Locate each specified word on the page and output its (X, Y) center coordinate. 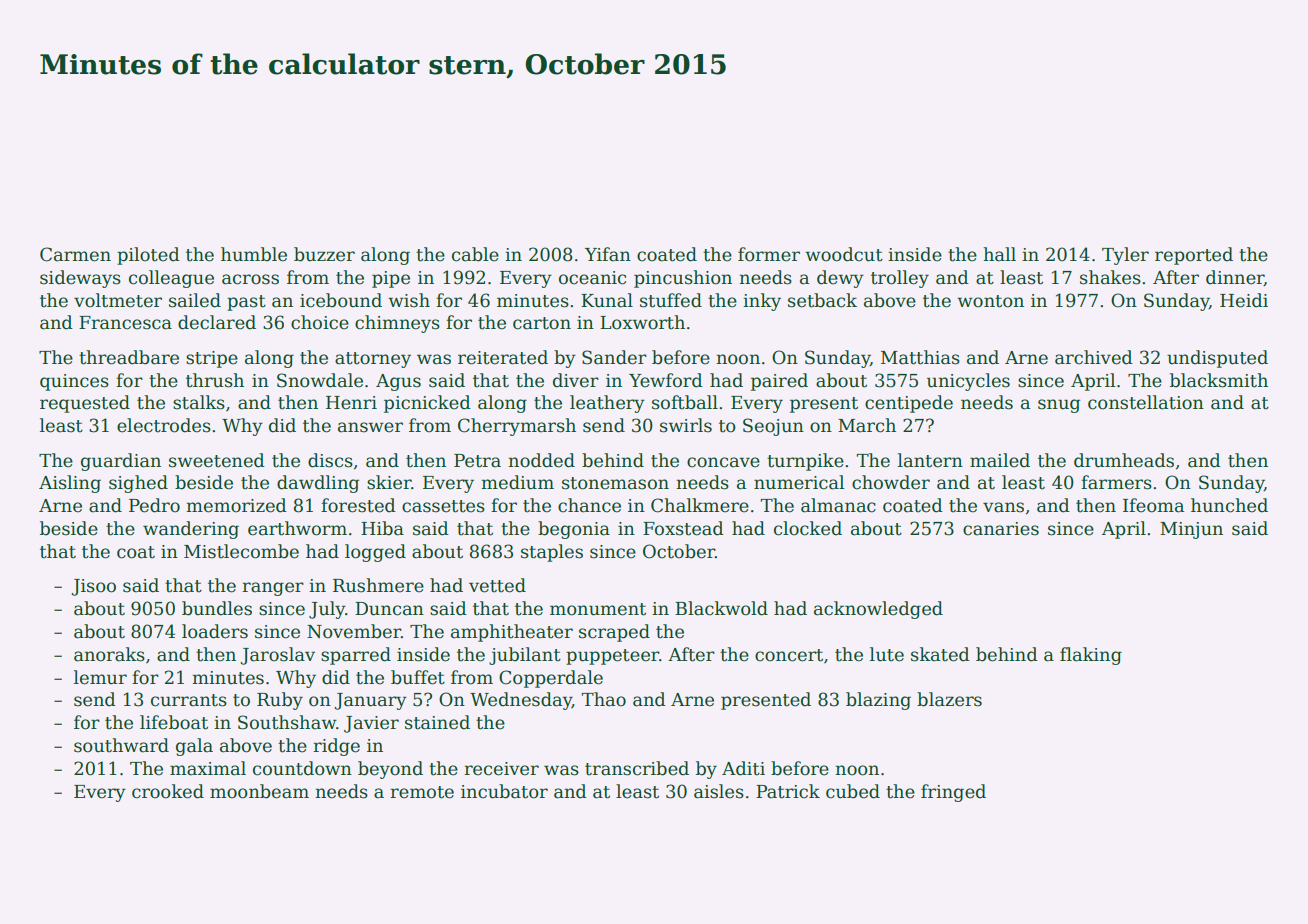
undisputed (1217, 359)
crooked (168, 791)
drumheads (1124, 460)
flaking (1091, 656)
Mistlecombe (241, 551)
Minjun (1191, 530)
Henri (351, 403)
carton (542, 323)
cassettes (443, 506)
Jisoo (94, 587)
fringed (953, 793)
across (250, 279)
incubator (504, 791)
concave (723, 462)
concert (789, 655)
